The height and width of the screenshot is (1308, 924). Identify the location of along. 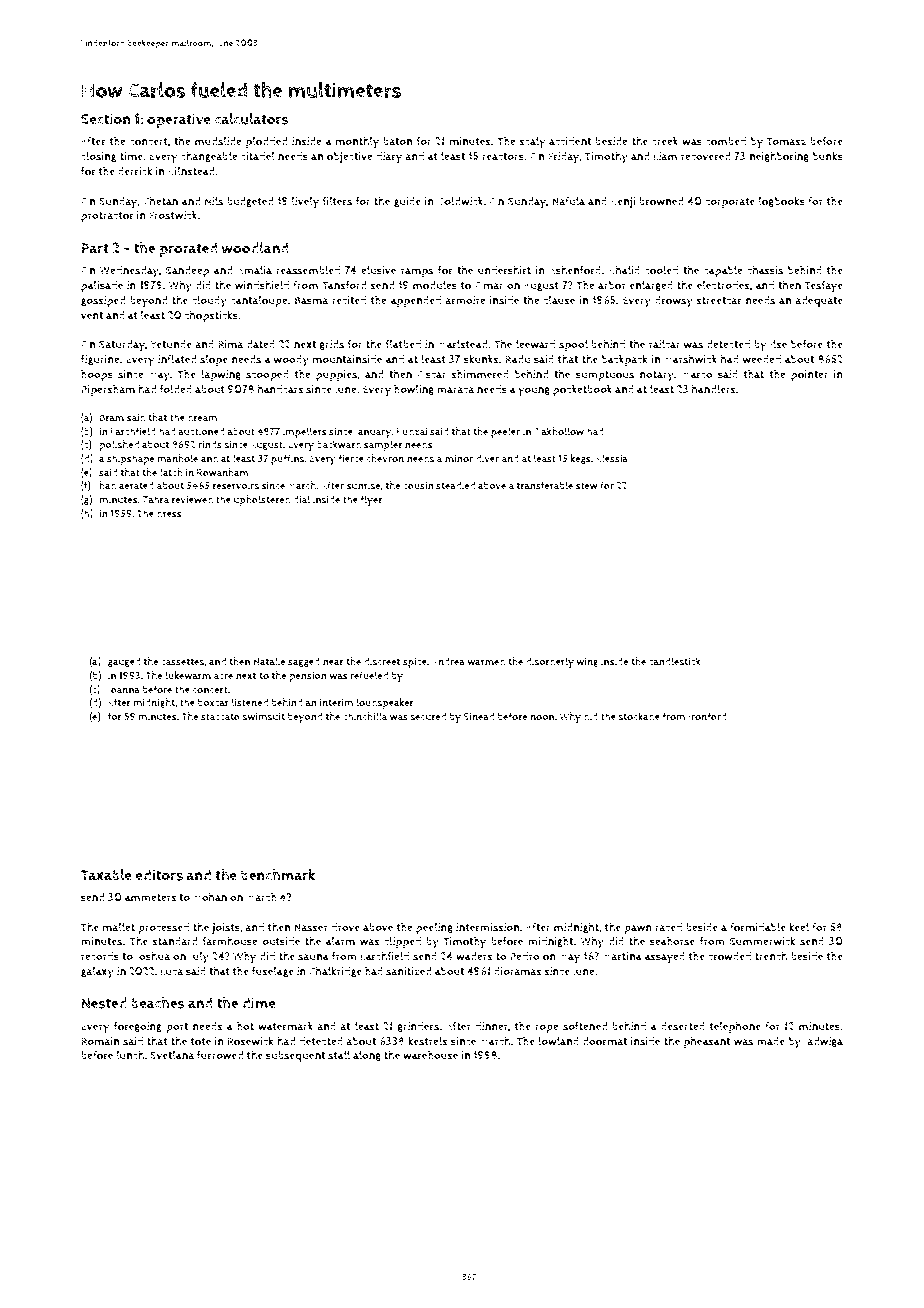
(367, 1056).
